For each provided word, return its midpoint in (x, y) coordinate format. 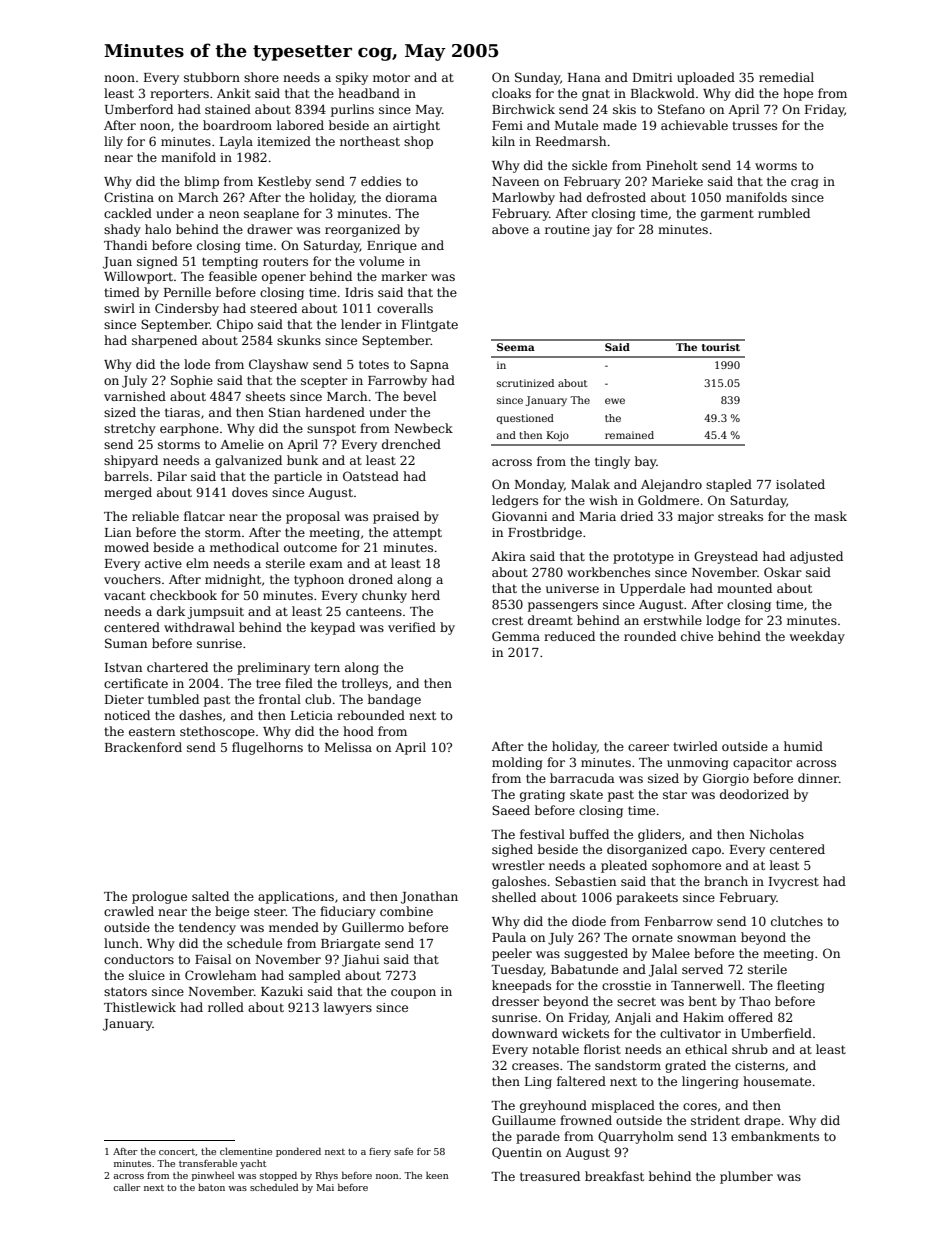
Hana (584, 77)
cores (700, 1106)
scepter (324, 382)
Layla (236, 142)
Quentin (517, 1153)
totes (374, 364)
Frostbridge (545, 533)
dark (171, 611)
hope (798, 94)
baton (211, 1187)
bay (646, 462)
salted (210, 896)
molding (517, 763)
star (675, 794)
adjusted (816, 557)
